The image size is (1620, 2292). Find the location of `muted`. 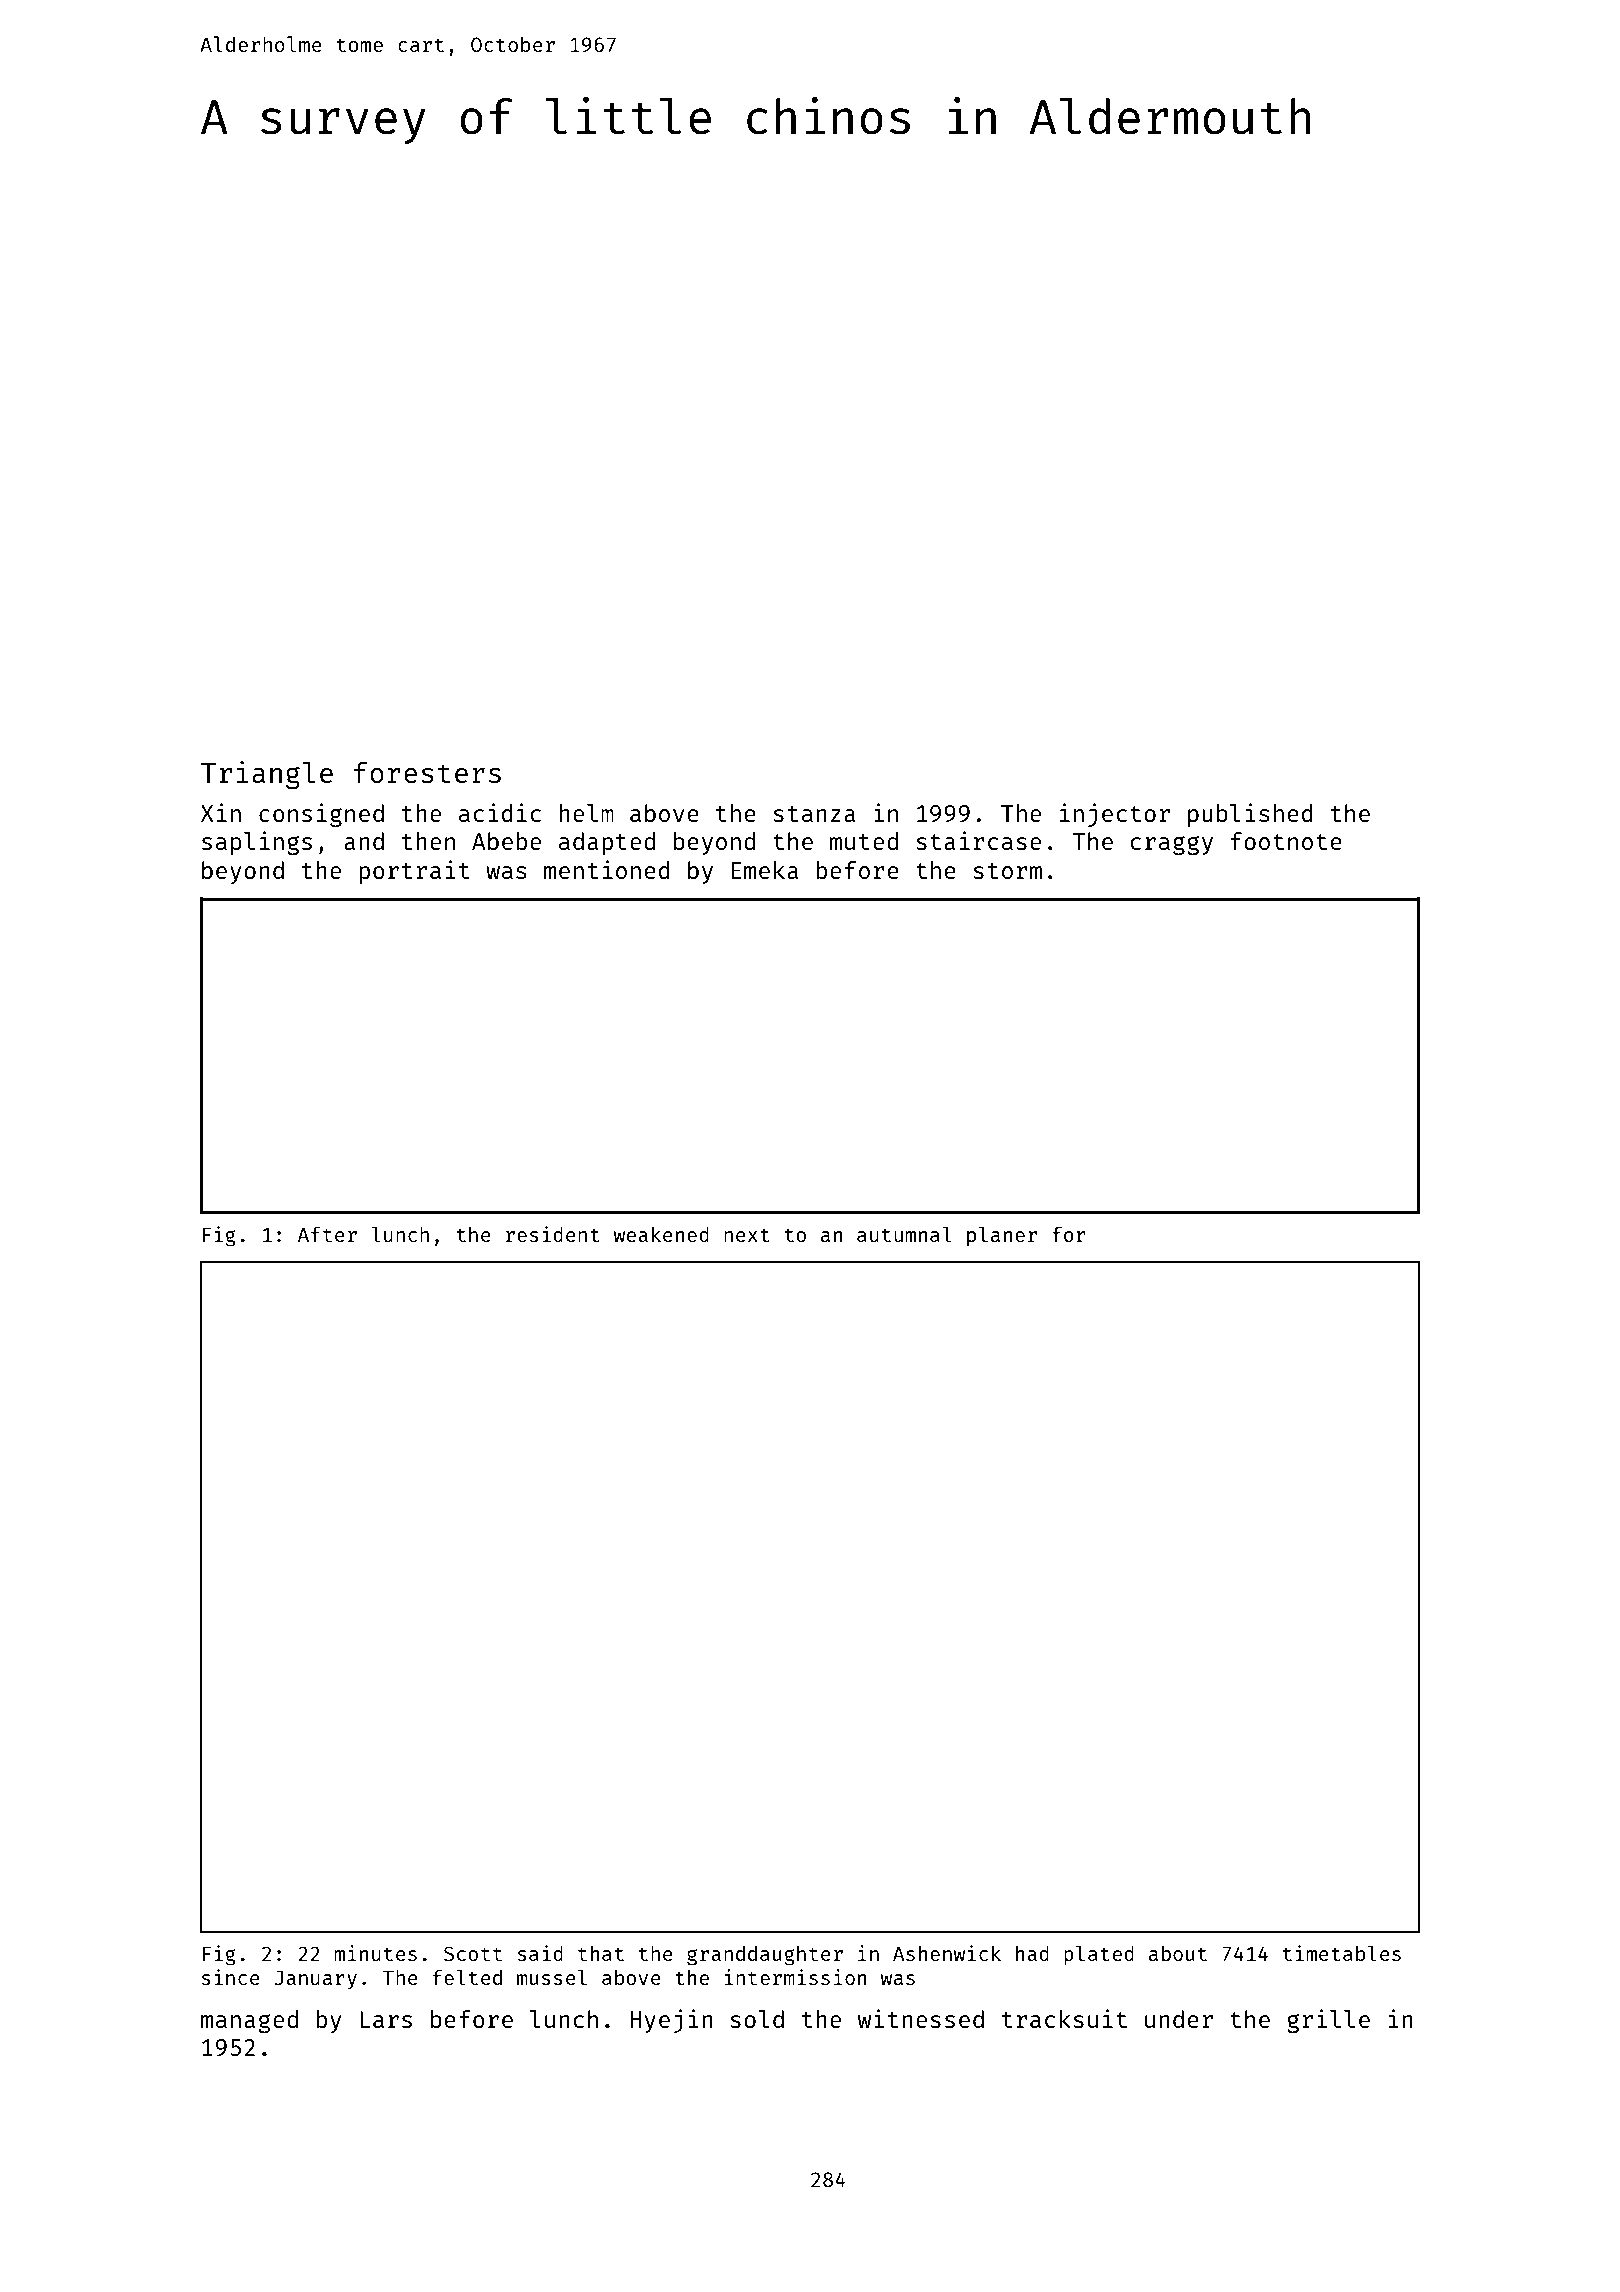

muted is located at coordinates (864, 841).
